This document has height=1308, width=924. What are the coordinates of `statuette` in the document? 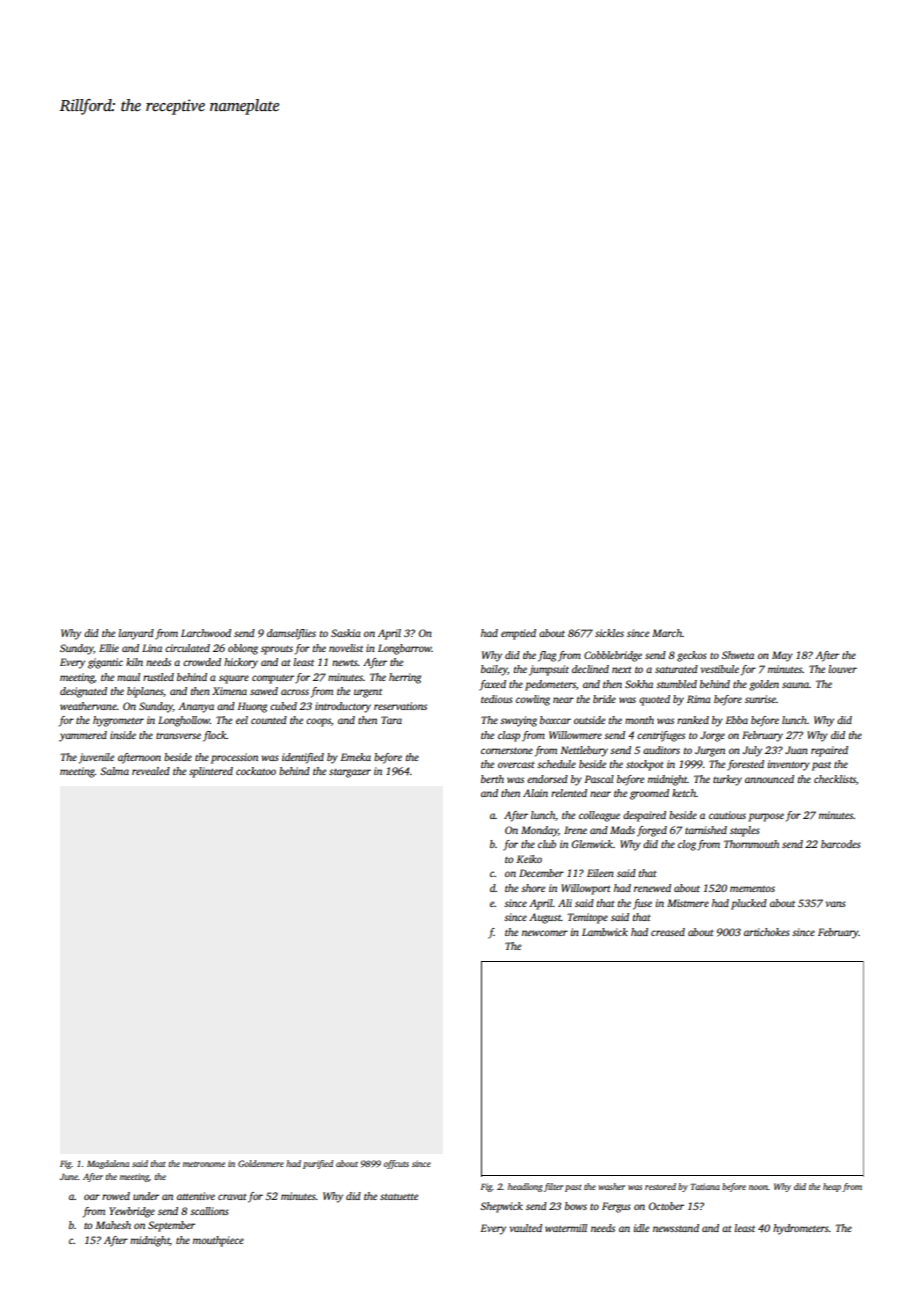 It's located at (399, 1197).
